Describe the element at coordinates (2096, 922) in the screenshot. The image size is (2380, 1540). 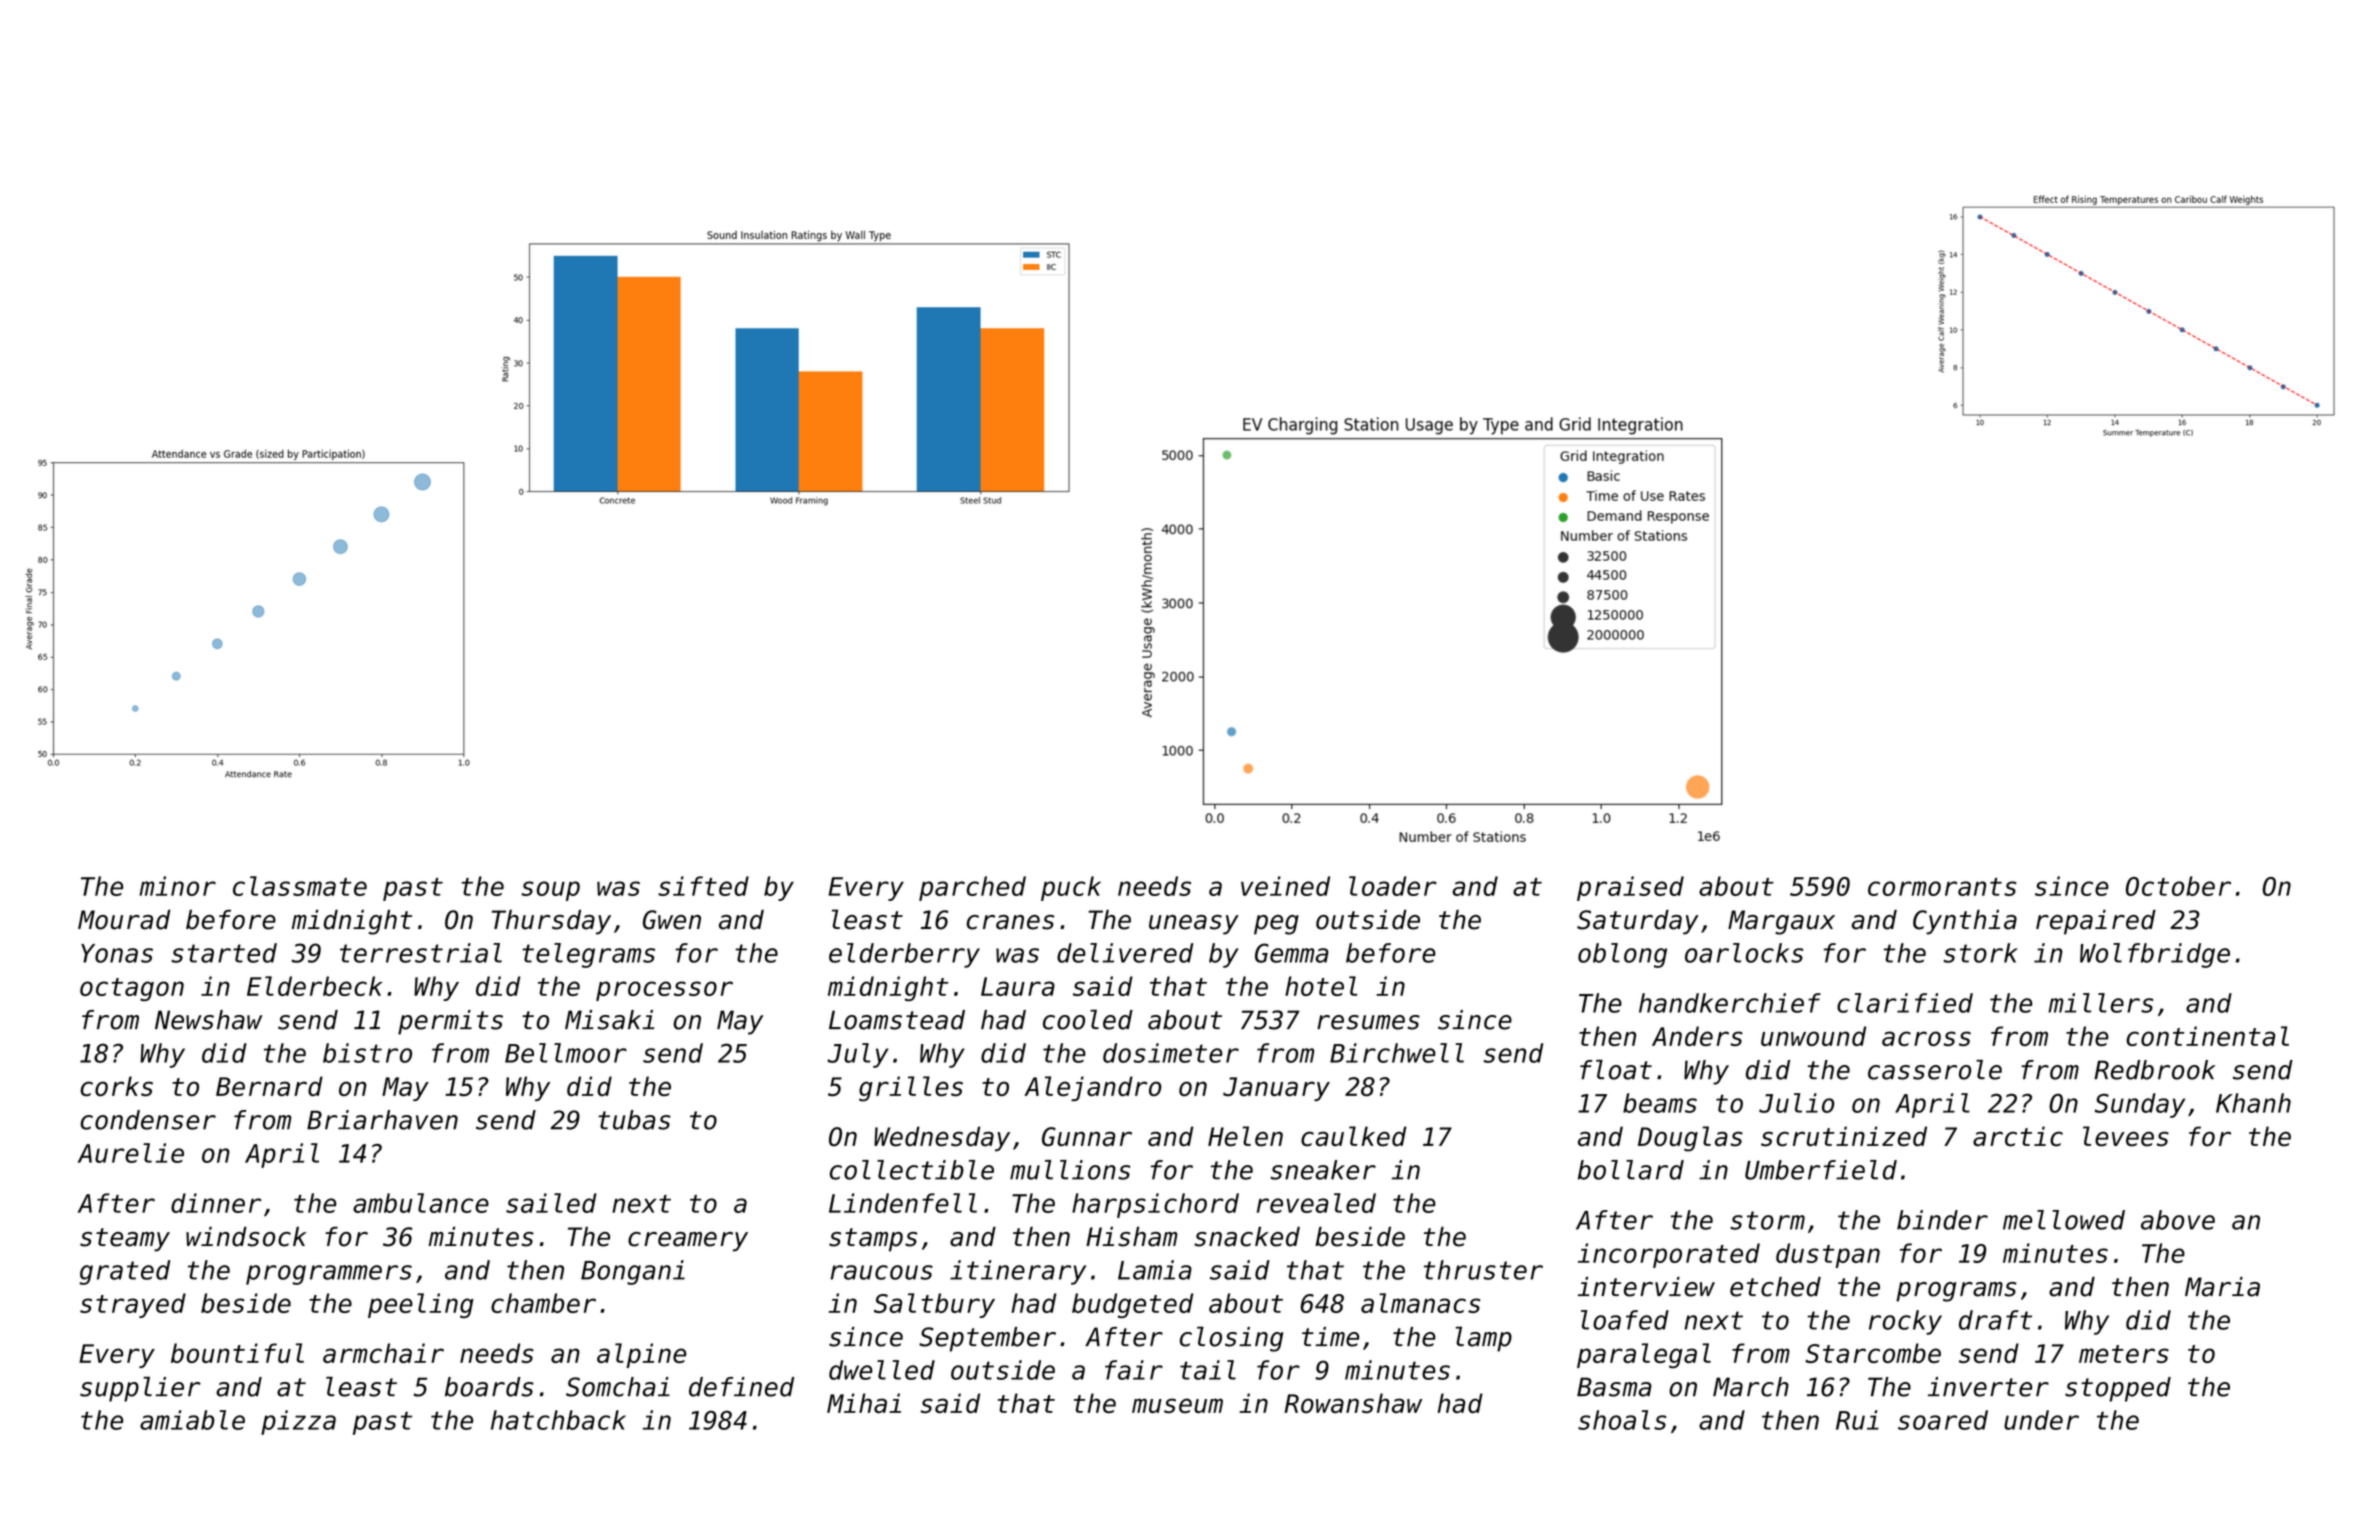
I see `repaired` at that location.
